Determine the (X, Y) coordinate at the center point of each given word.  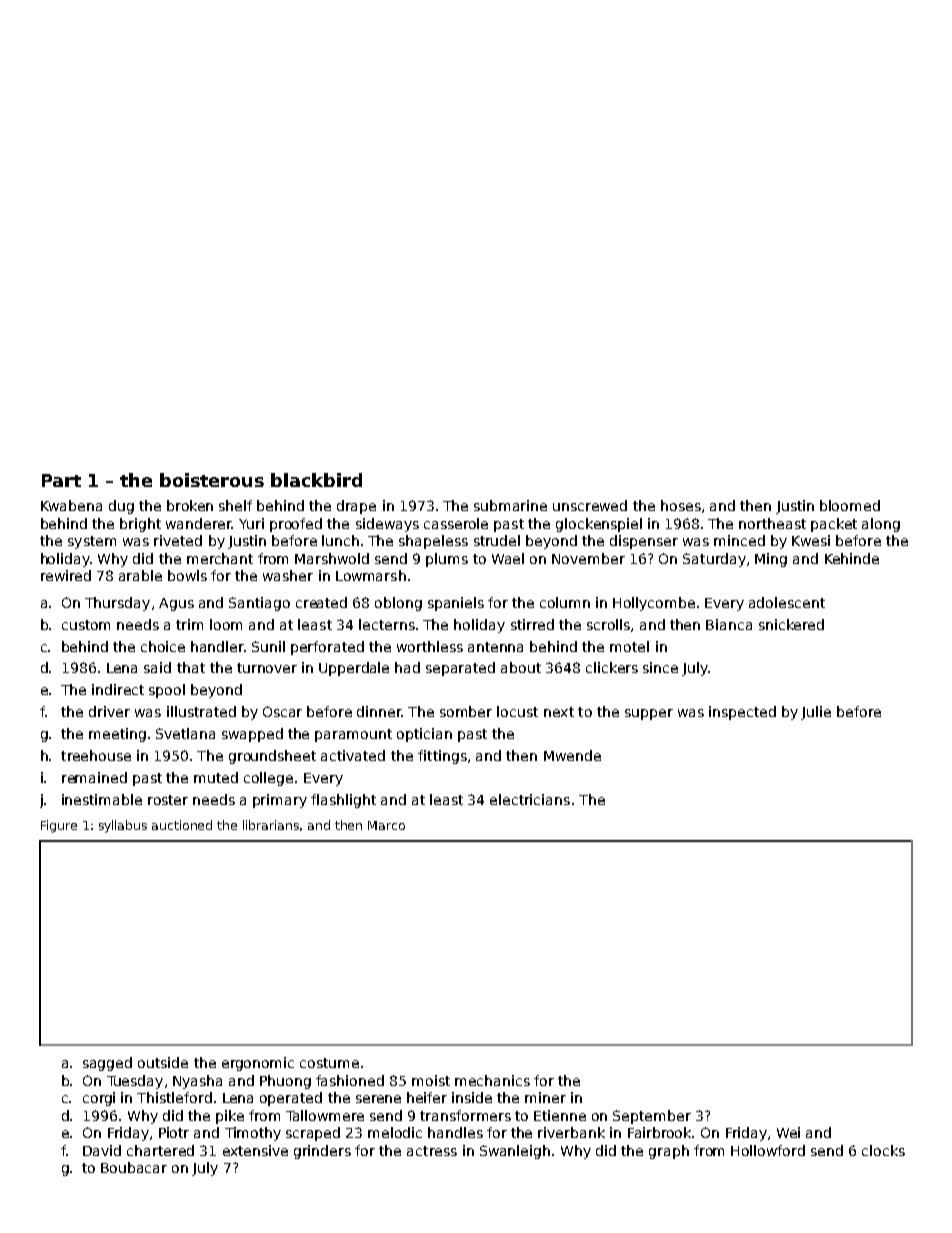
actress (432, 1151)
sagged (107, 1064)
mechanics (492, 1080)
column (565, 602)
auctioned (182, 825)
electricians (530, 799)
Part (61, 480)
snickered (791, 624)
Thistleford (174, 1097)
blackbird (316, 480)
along (881, 525)
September (652, 1117)
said (157, 667)
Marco (386, 825)
